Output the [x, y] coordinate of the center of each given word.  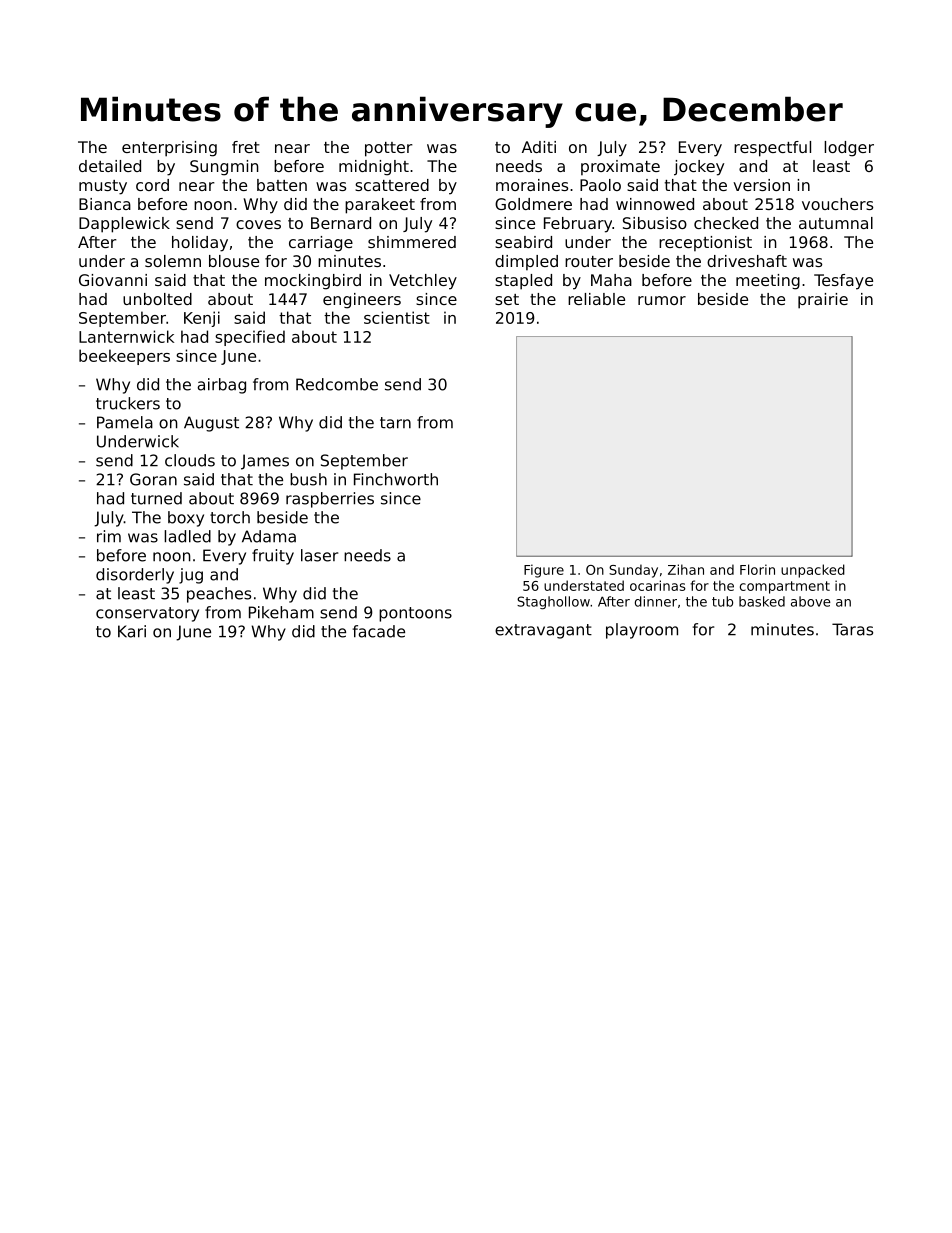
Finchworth [396, 479]
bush [308, 479]
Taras [852, 629]
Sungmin [224, 168]
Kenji [202, 319]
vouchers [837, 204]
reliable [596, 299]
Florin [757, 569]
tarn [395, 423]
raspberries [330, 500]
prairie [823, 301]
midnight [374, 168]
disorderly [135, 576]
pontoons [415, 614]
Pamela [125, 422]
